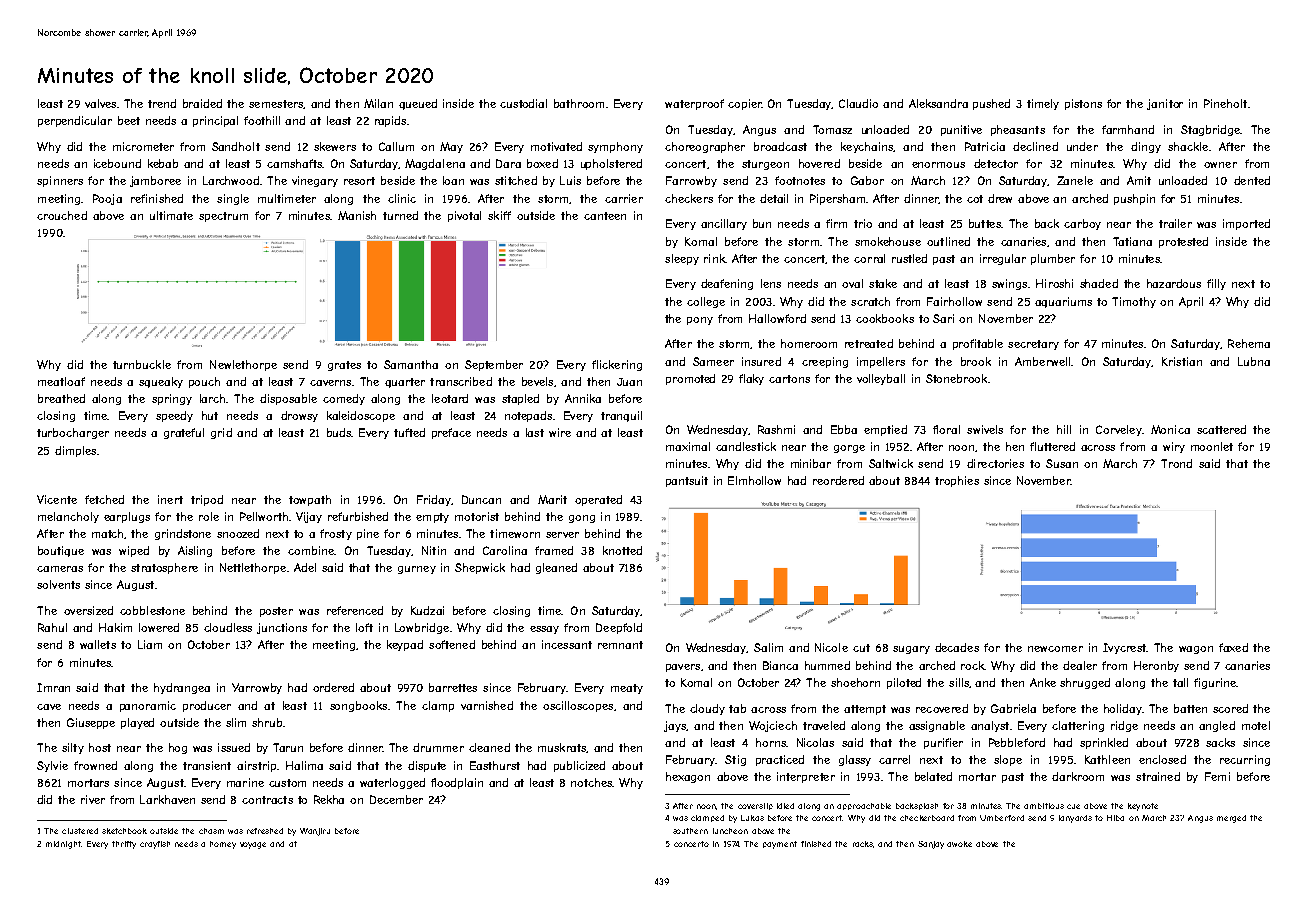  I want to click on checkers, so click(689, 198).
